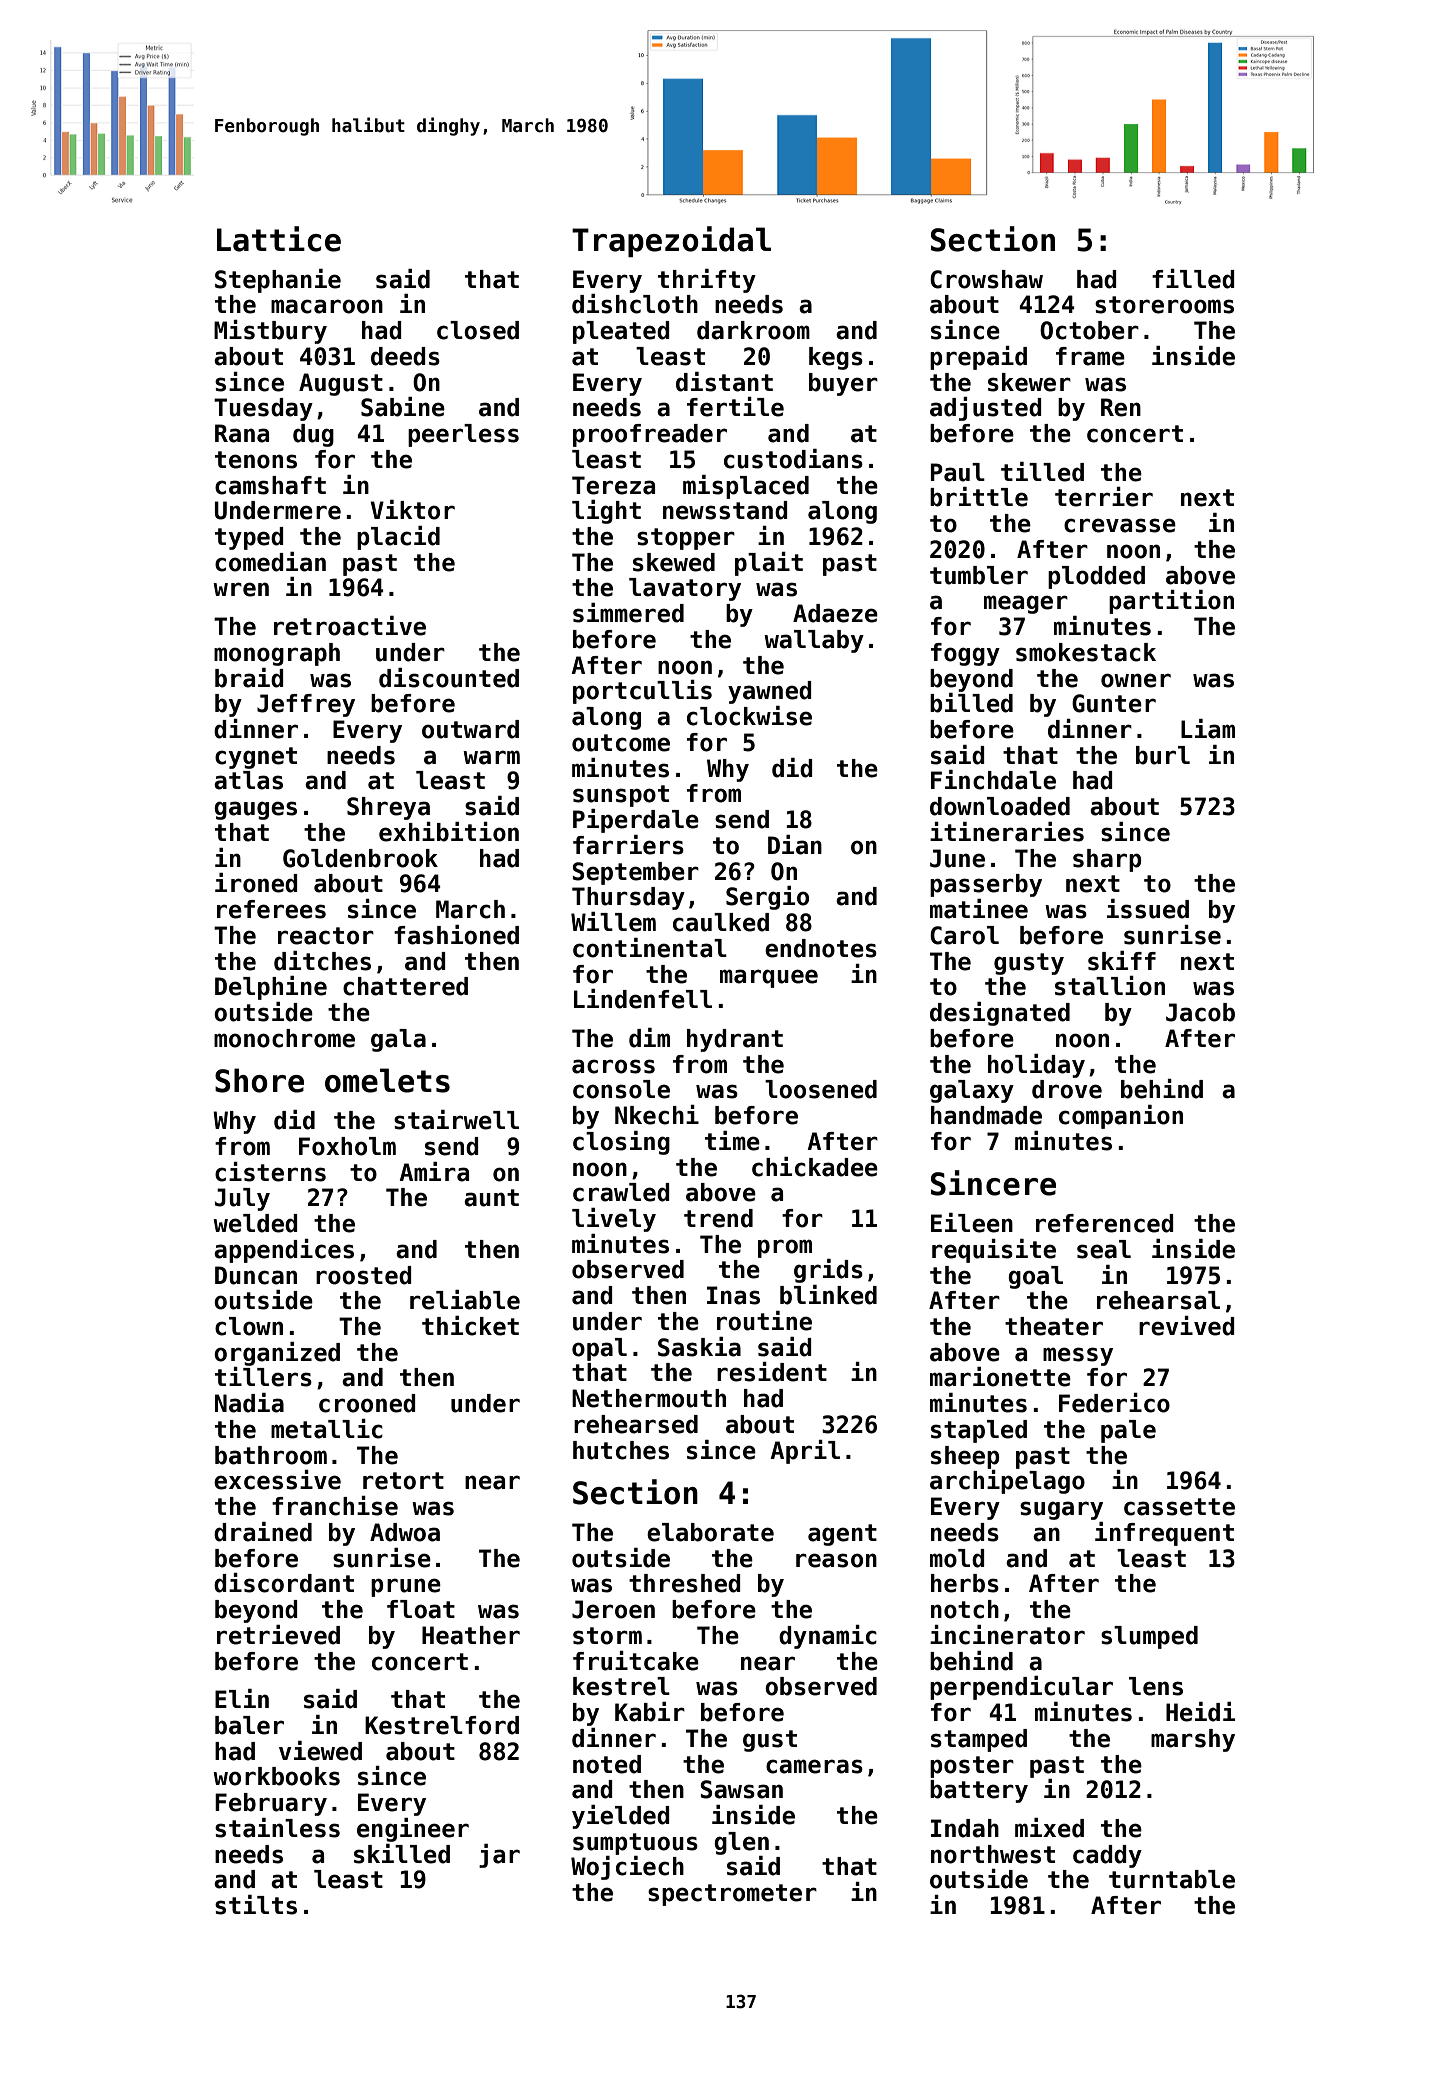  What do you see at coordinates (1179, 1507) in the document?
I see `cassette` at bounding box center [1179, 1507].
